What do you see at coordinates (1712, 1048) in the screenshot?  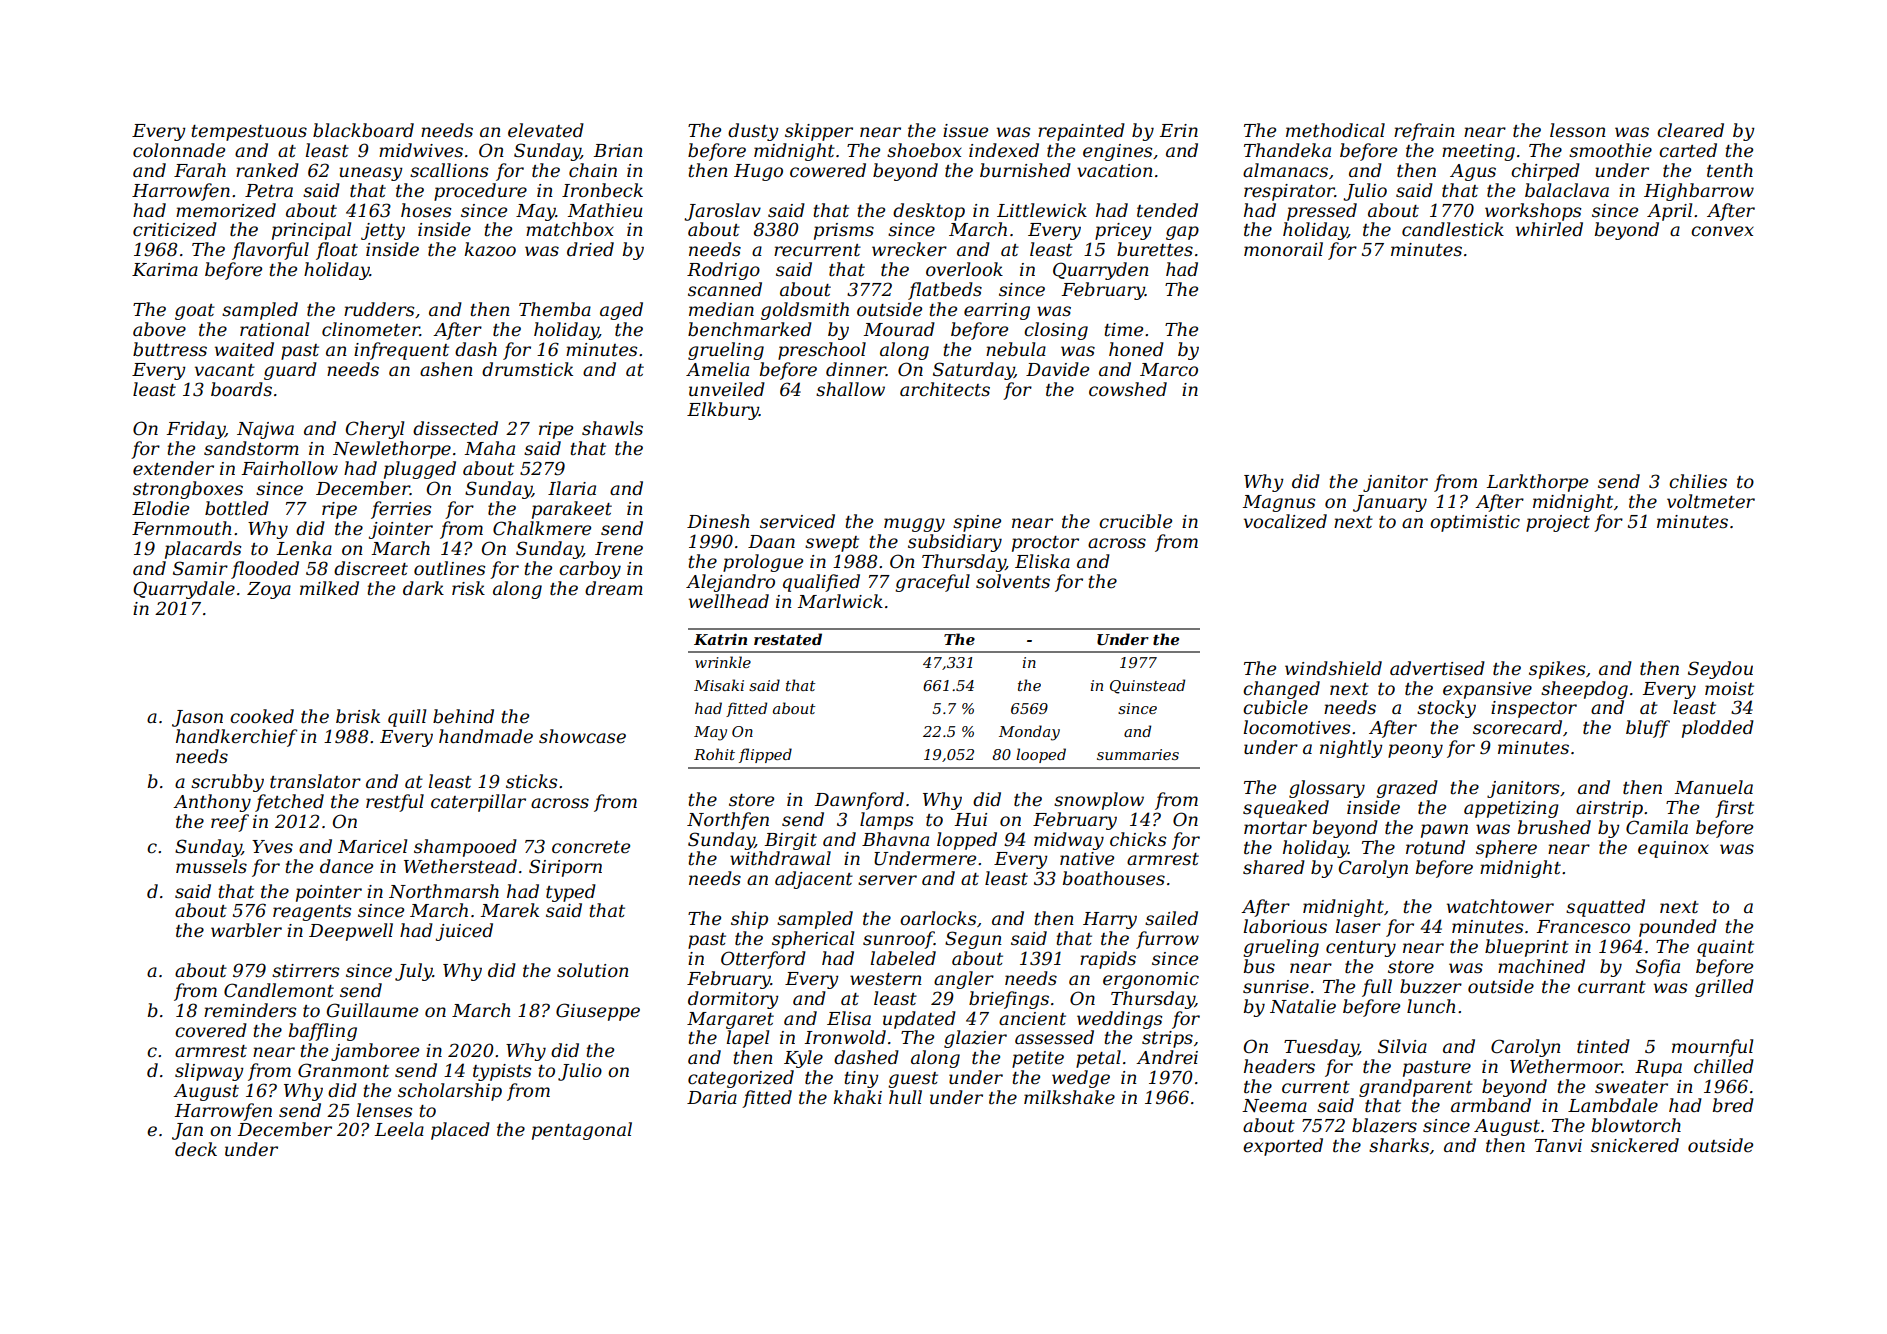 I see `mournful` at bounding box center [1712, 1048].
